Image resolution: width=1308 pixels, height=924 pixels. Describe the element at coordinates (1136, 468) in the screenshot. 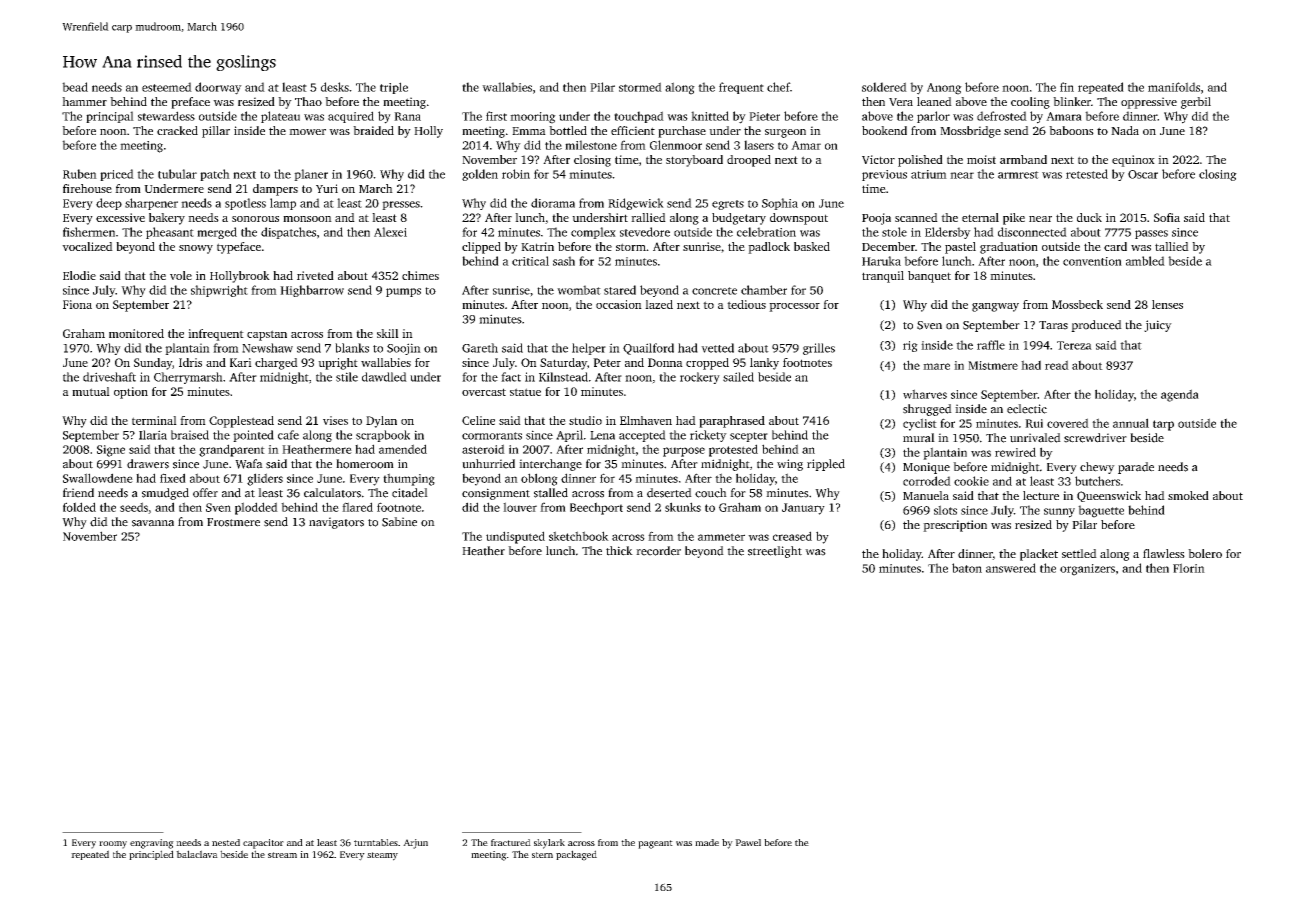

I see `parade` at that location.
